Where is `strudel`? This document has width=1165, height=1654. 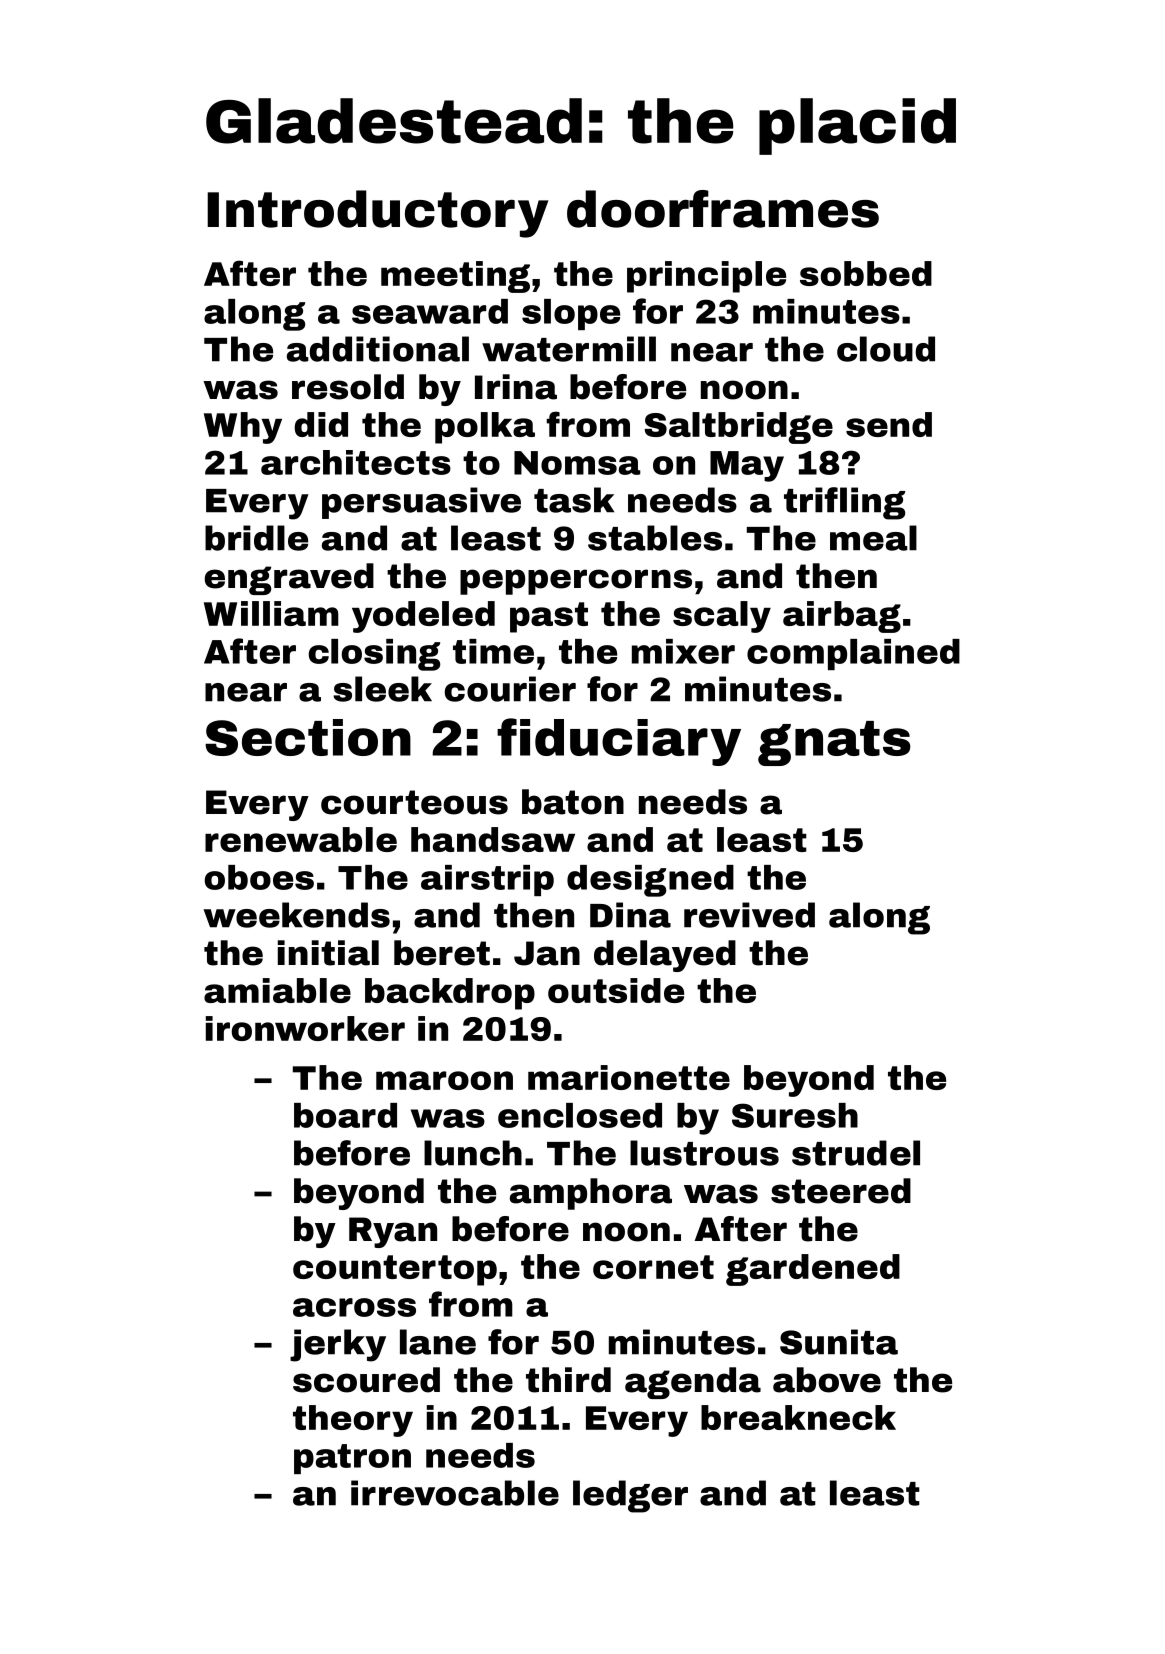 strudel is located at coordinates (856, 1153).
